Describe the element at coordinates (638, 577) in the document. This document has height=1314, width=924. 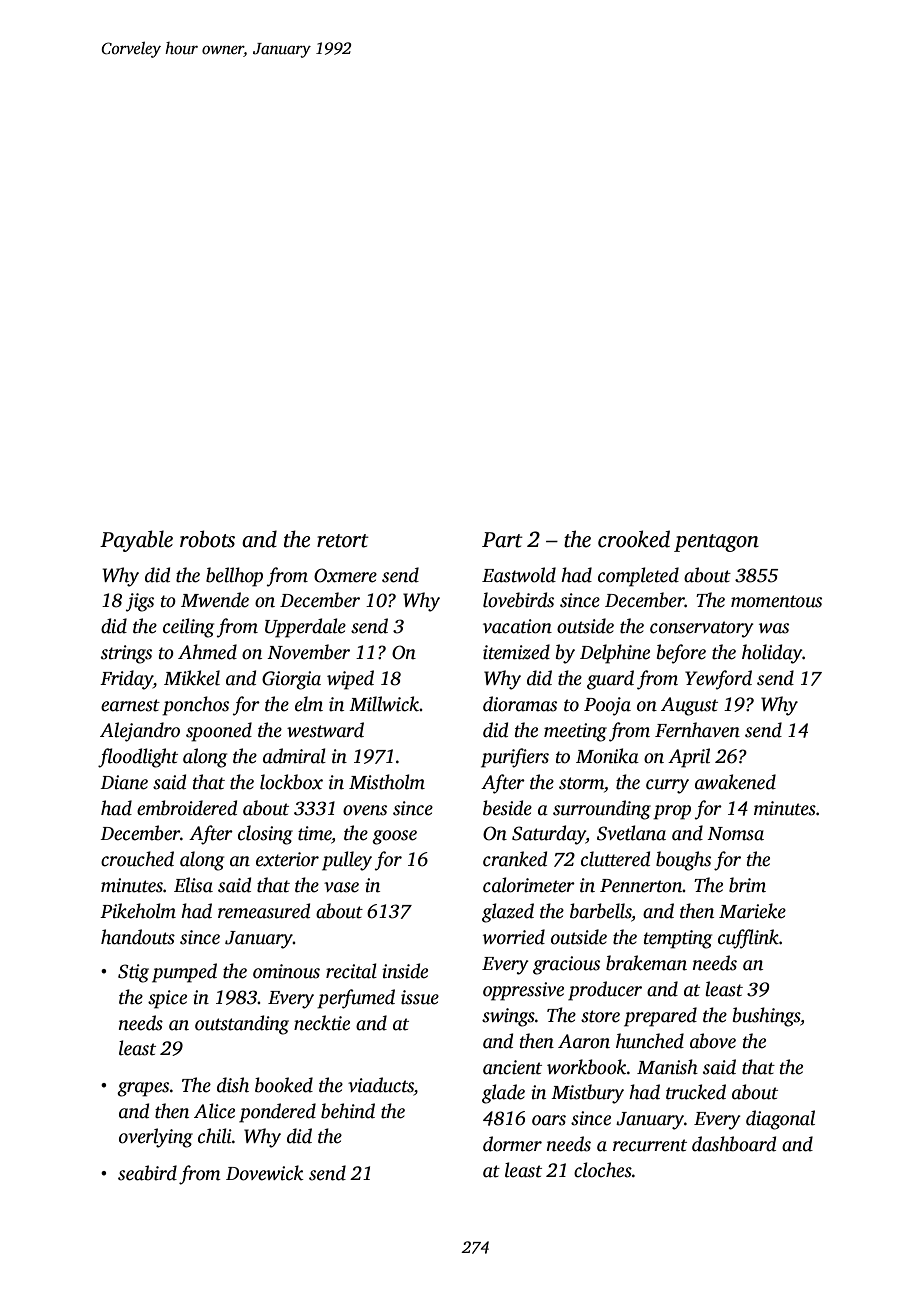
I see `completed` at that location.
